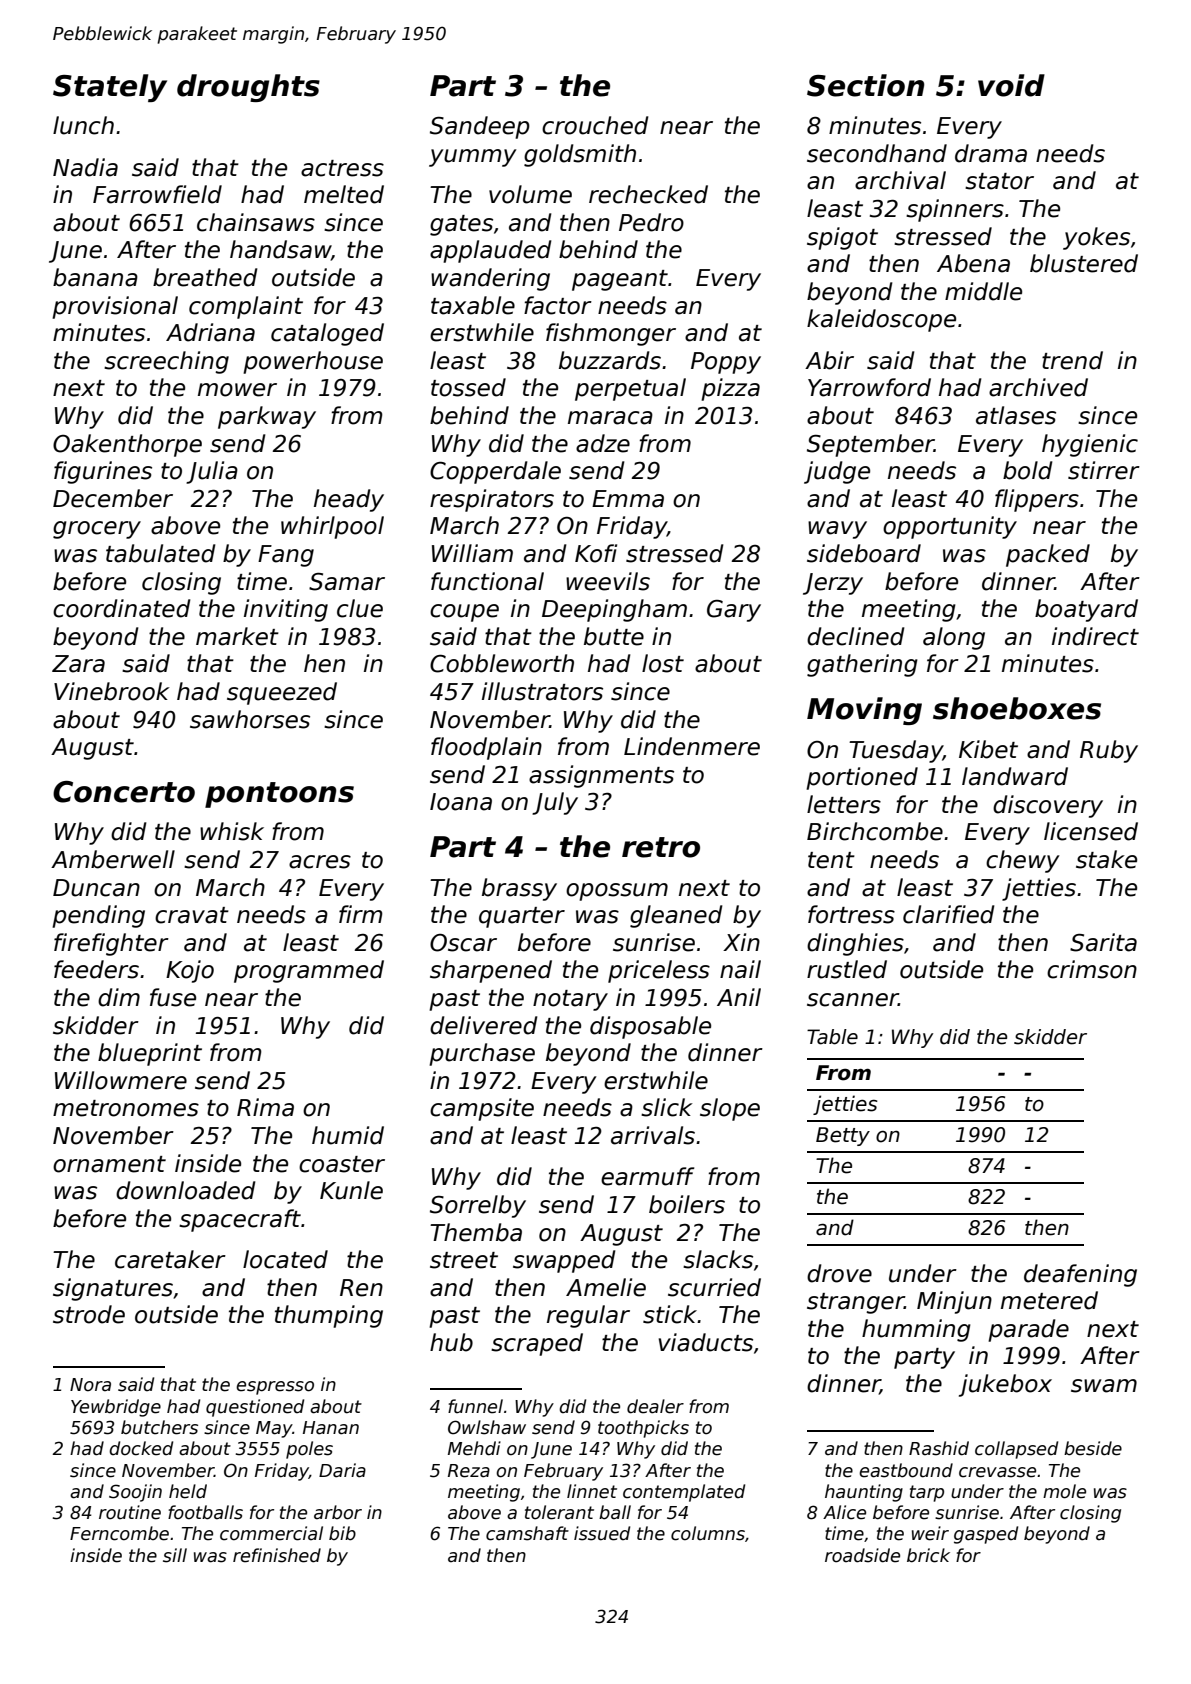  I want to click on Copperdale, so click(495, 472).
